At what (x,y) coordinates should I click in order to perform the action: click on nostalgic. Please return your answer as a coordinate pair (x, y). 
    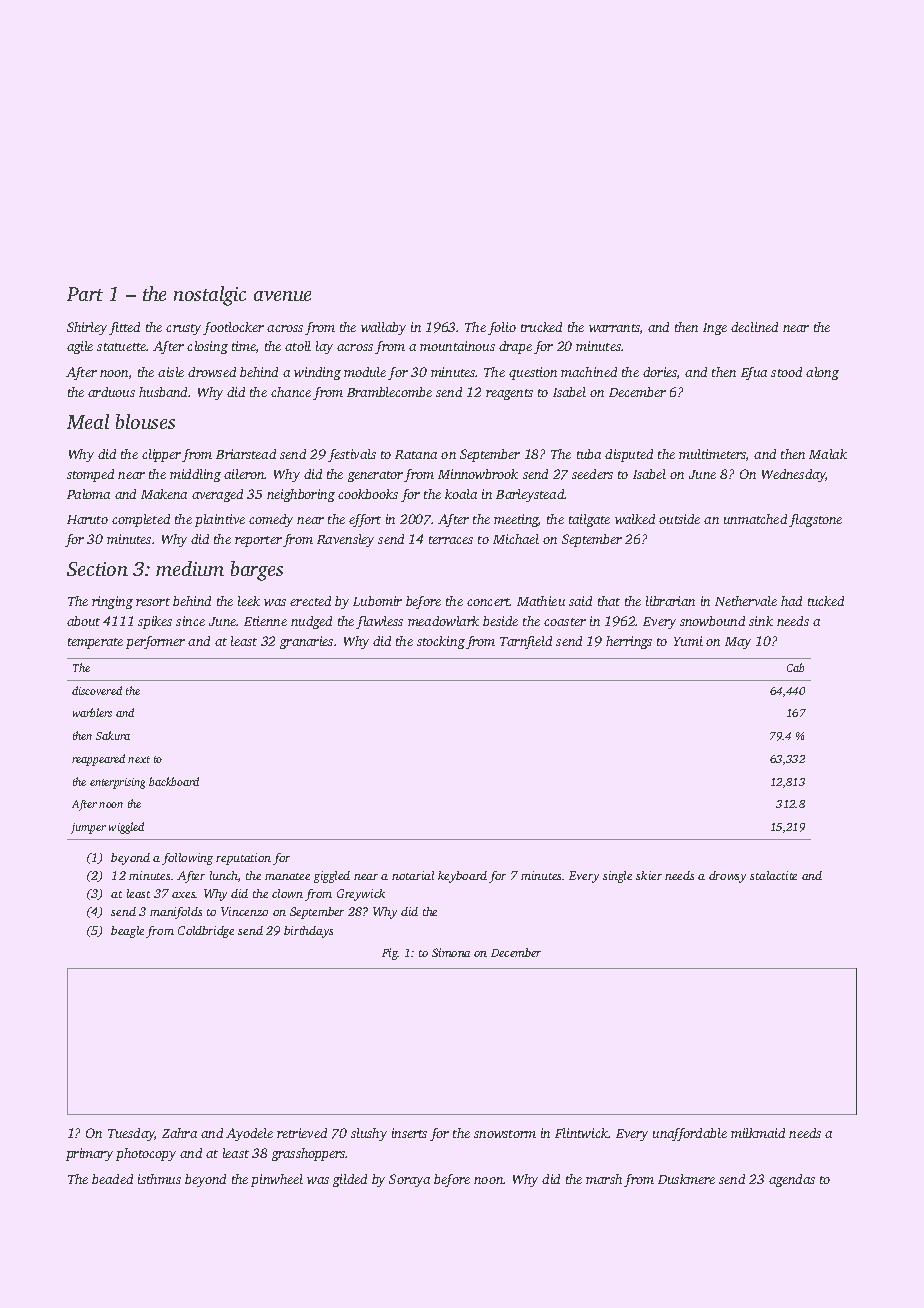
    Looking at the image, I should click on (210, 296).
